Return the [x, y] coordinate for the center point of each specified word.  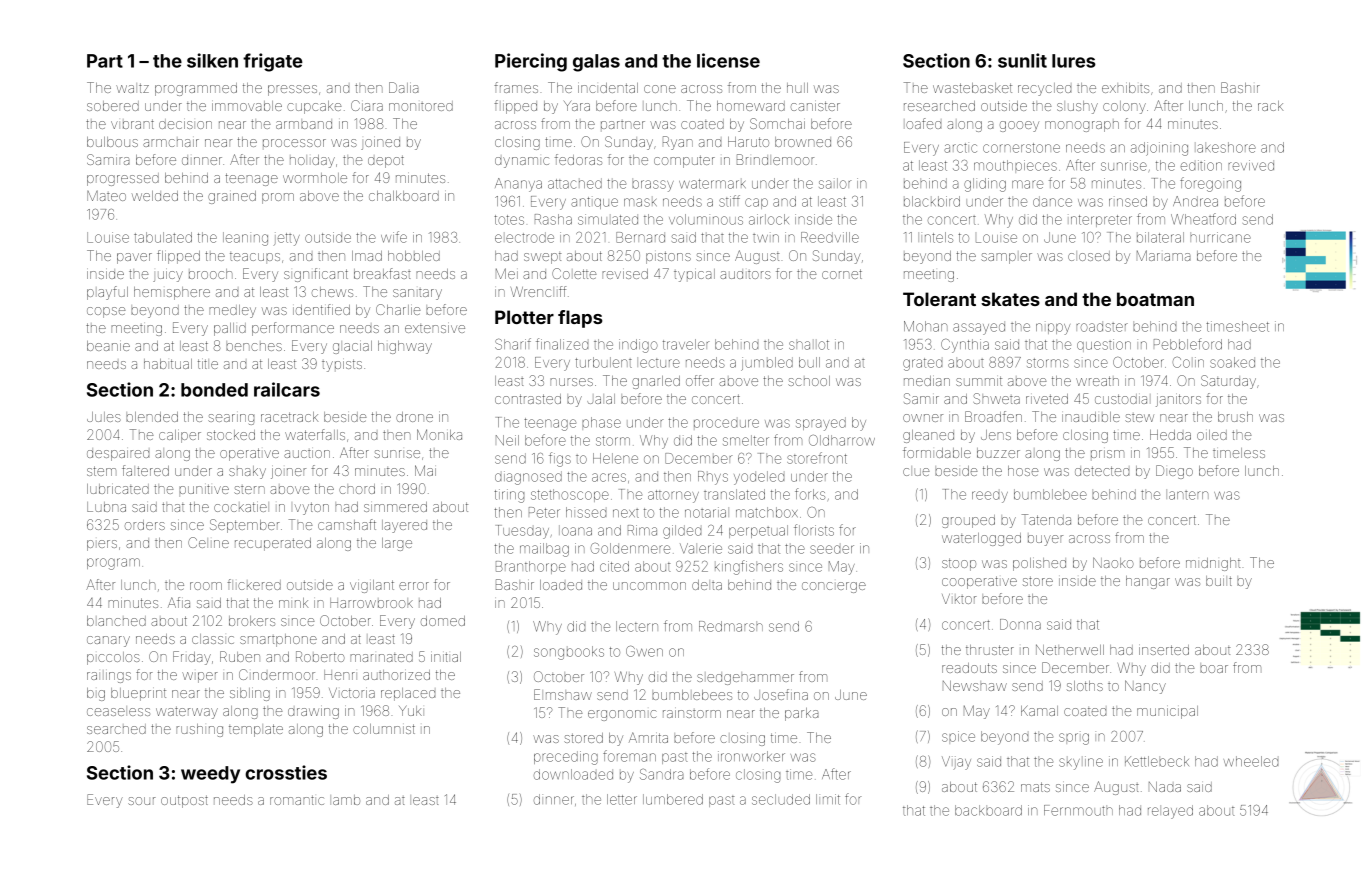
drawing [313, 713]
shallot [809, 345]
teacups [255, 257]
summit [979, 381]
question [1104, 345]
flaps [580, 319]
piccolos [113, 658]
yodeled [759, 478]
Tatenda [1046, 519]
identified [321, 309]
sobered [113, 106]
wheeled [1251, 761]
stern [249, 490]
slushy [1077, 107]
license [728, 60]
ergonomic [622, 715]
